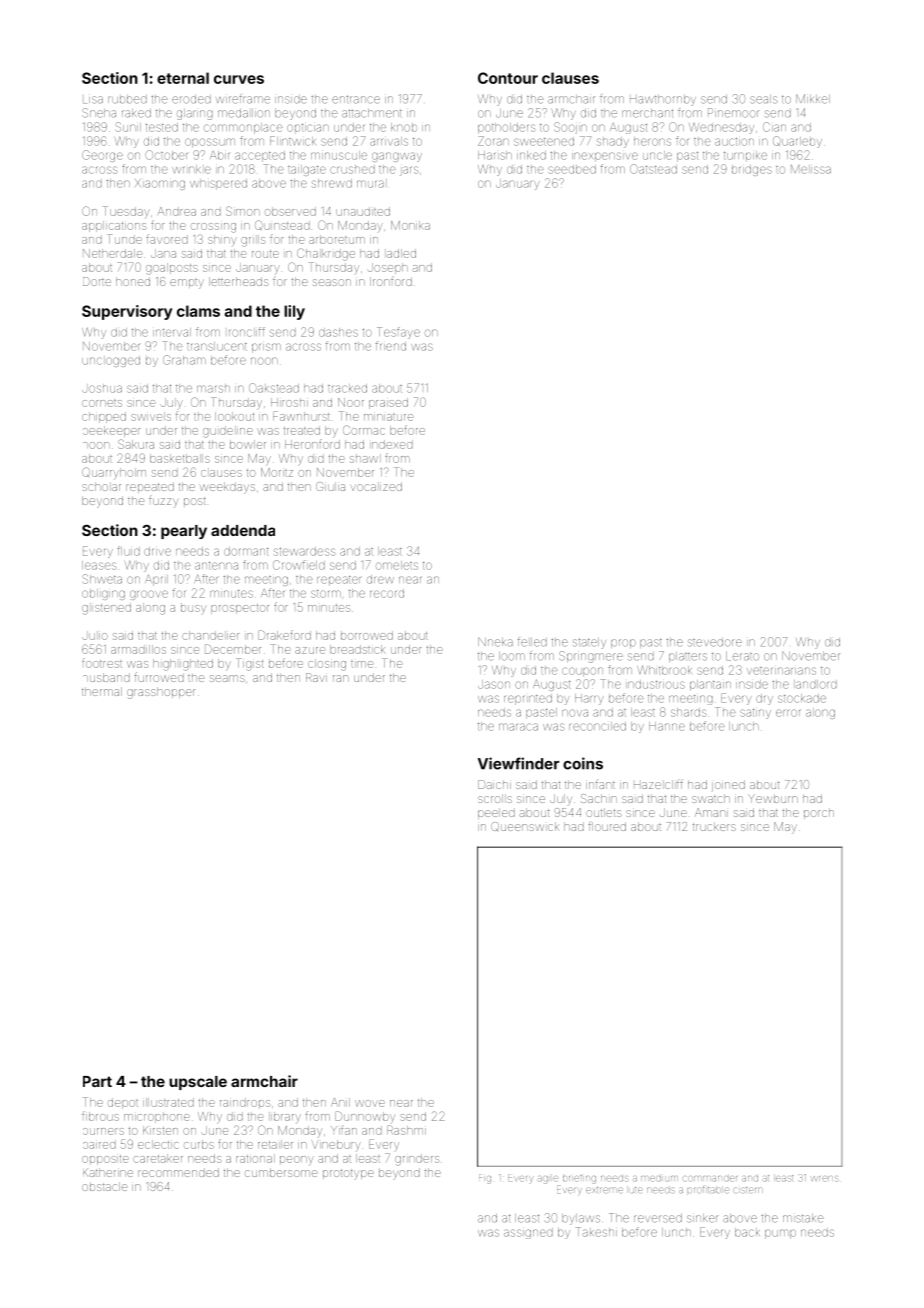 Image resolution: width=924 pixels, height=1308 pixels. Describe the element at coordinates (525, 826) in the document. I see `Queenswick` at that location.
